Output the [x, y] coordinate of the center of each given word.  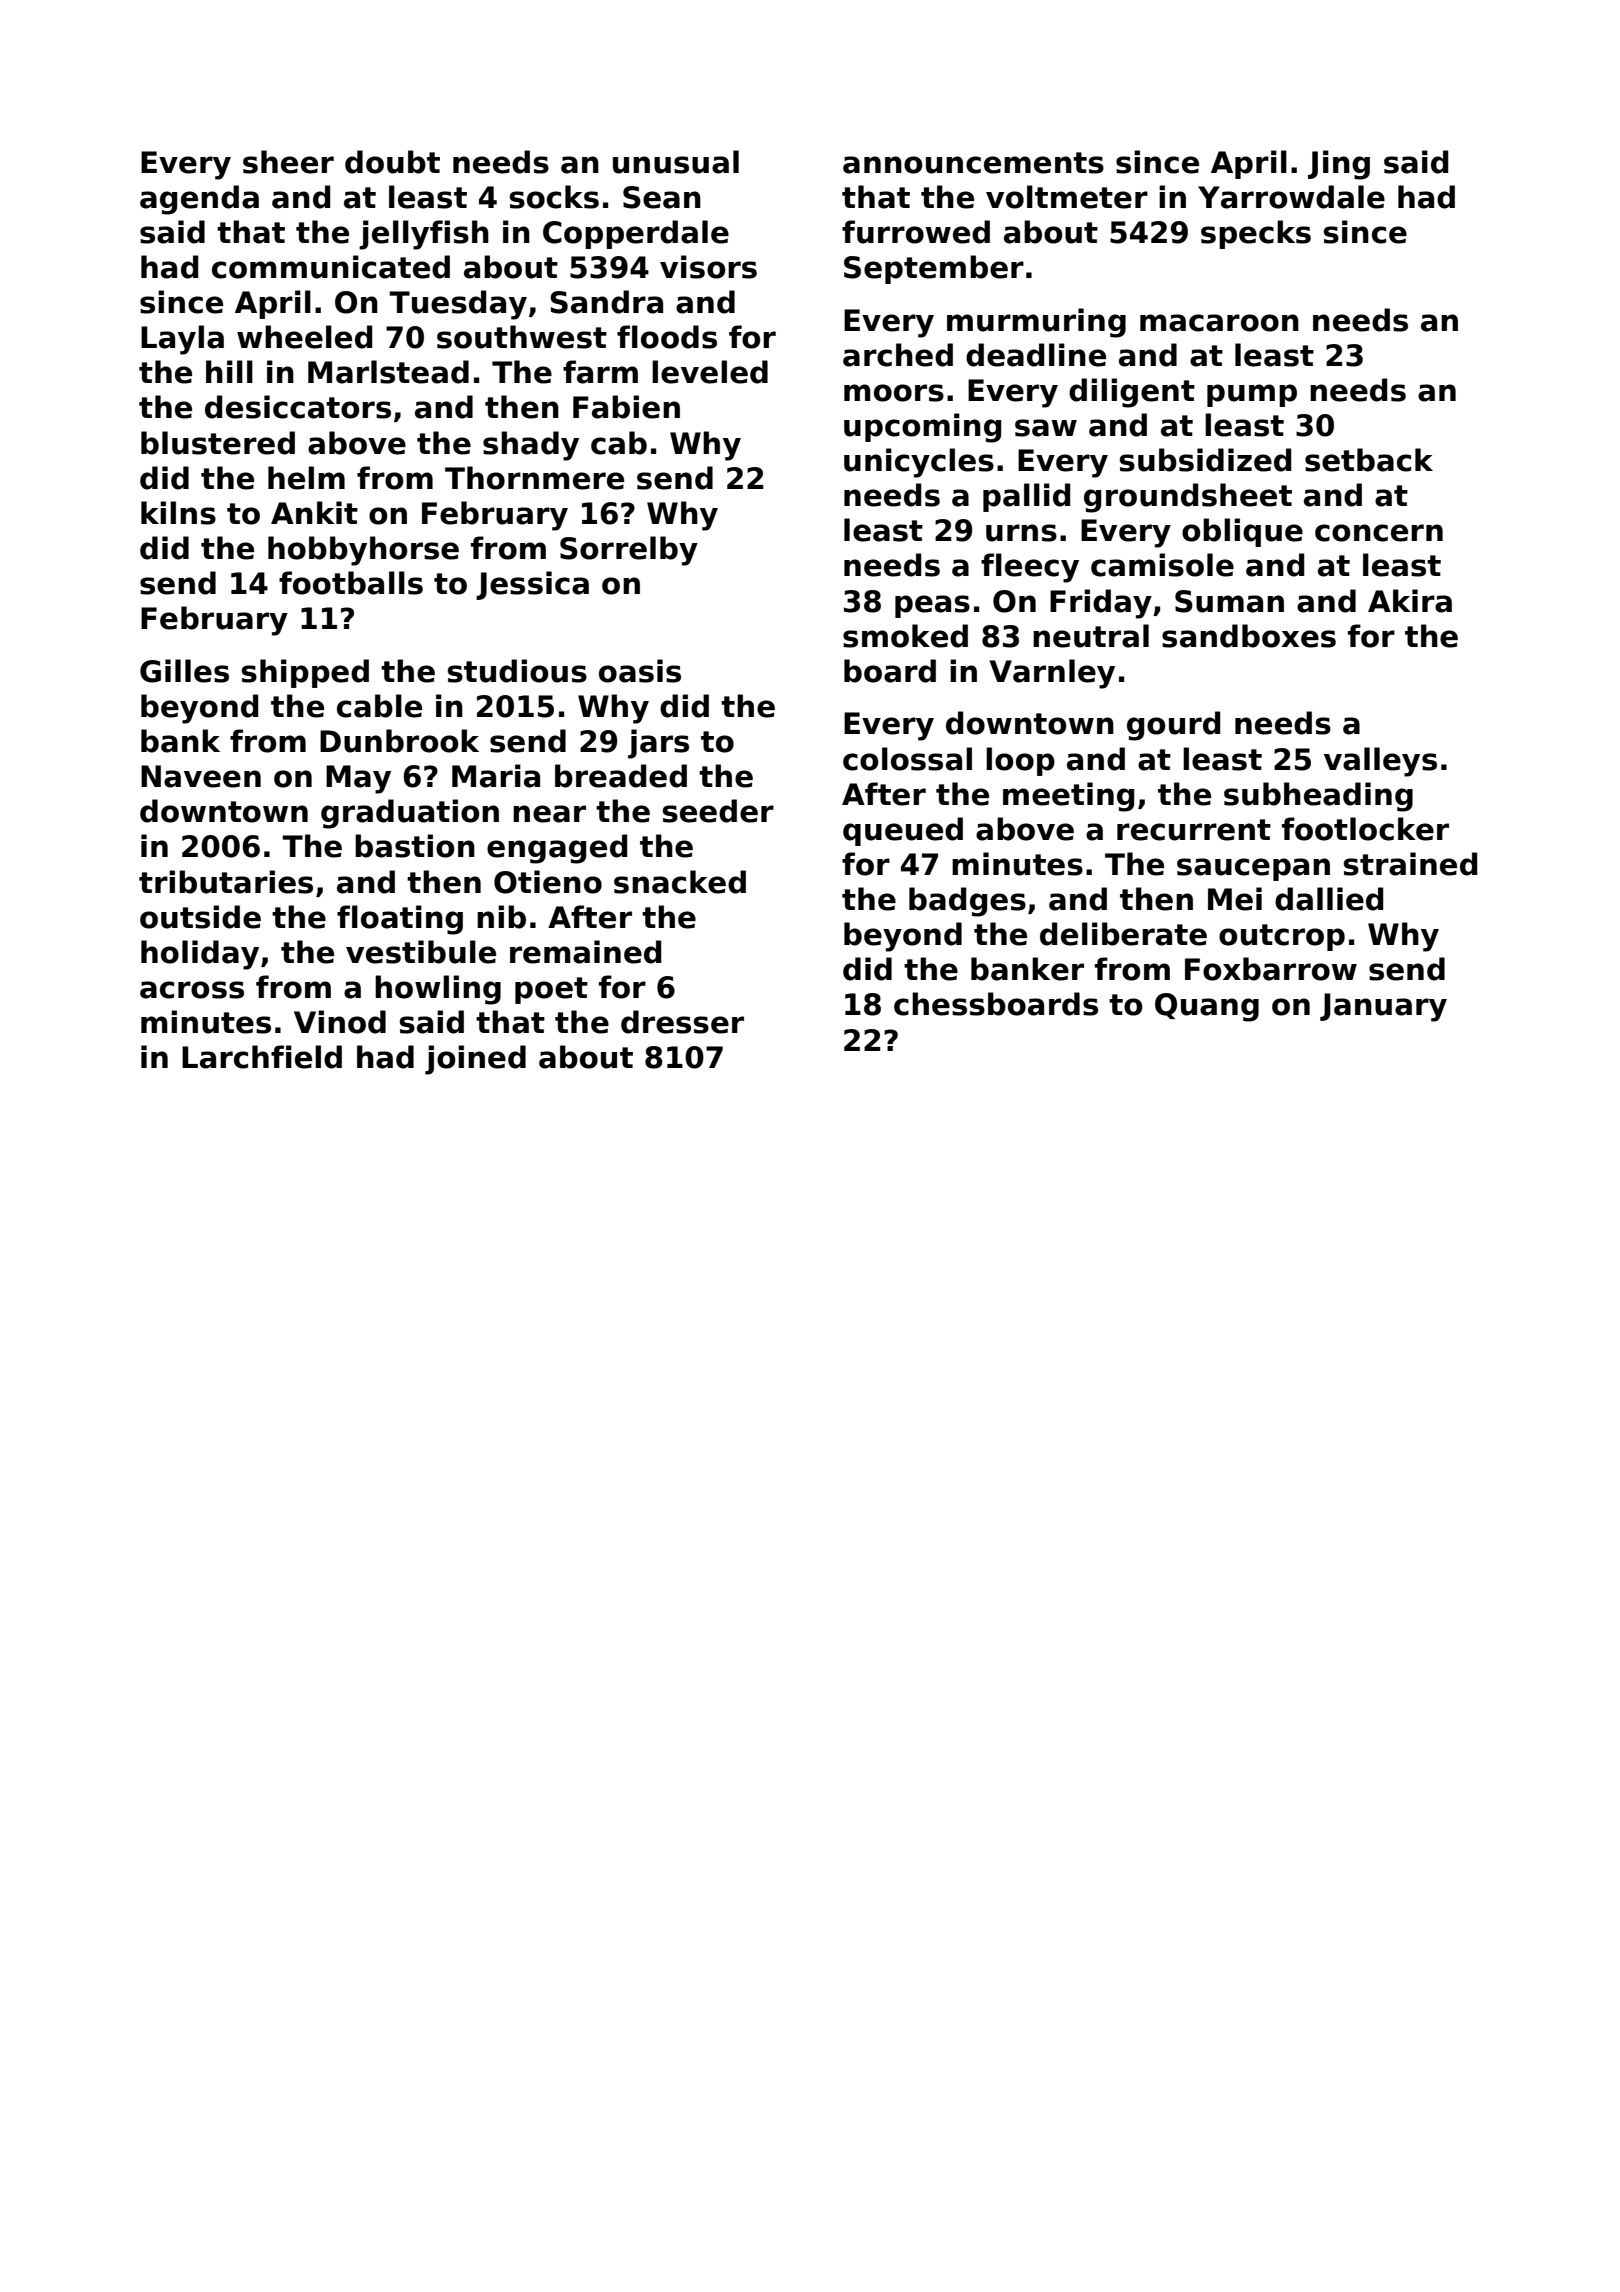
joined [475, 1060]
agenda [199, 200]
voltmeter [1067, 197]
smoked [905, 636]
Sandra [606, 302]
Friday [1101, 604]
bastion [415, 846]
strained [1410, 864]
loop [1020, 761]
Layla [182, 340]
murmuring [1036, 323]
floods [667, 337]
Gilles [184, 671]
